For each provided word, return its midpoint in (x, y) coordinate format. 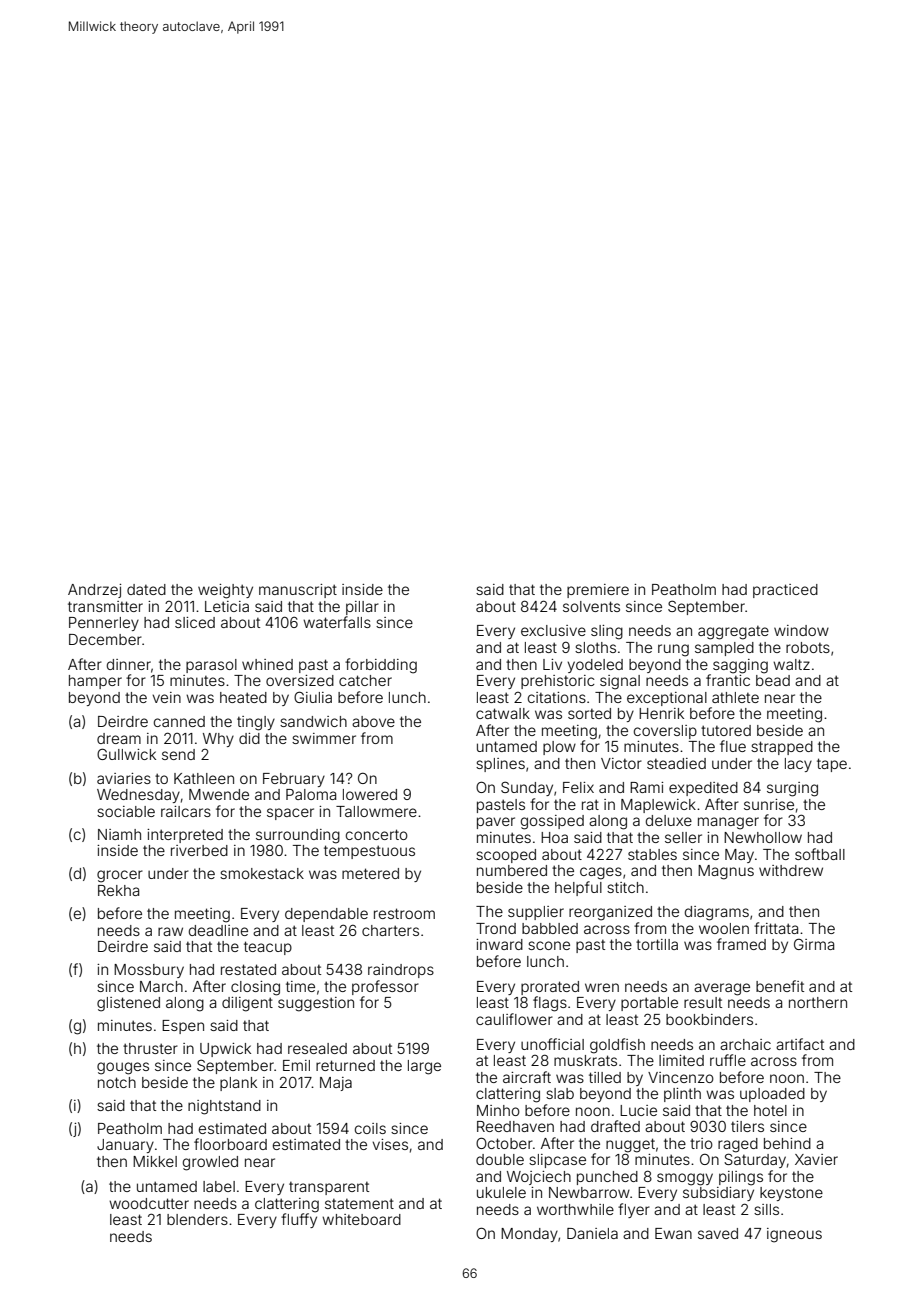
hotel (770, 1110)
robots (808, 647)
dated (146, 589)
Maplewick (658, 806)
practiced (785, 591)
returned (345, 1065)
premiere (598, 591)
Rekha (118, 890)
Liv (552, 664)
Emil (296, 1065)
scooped (506, 856)
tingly (256, 723)
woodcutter (149, 1203)
